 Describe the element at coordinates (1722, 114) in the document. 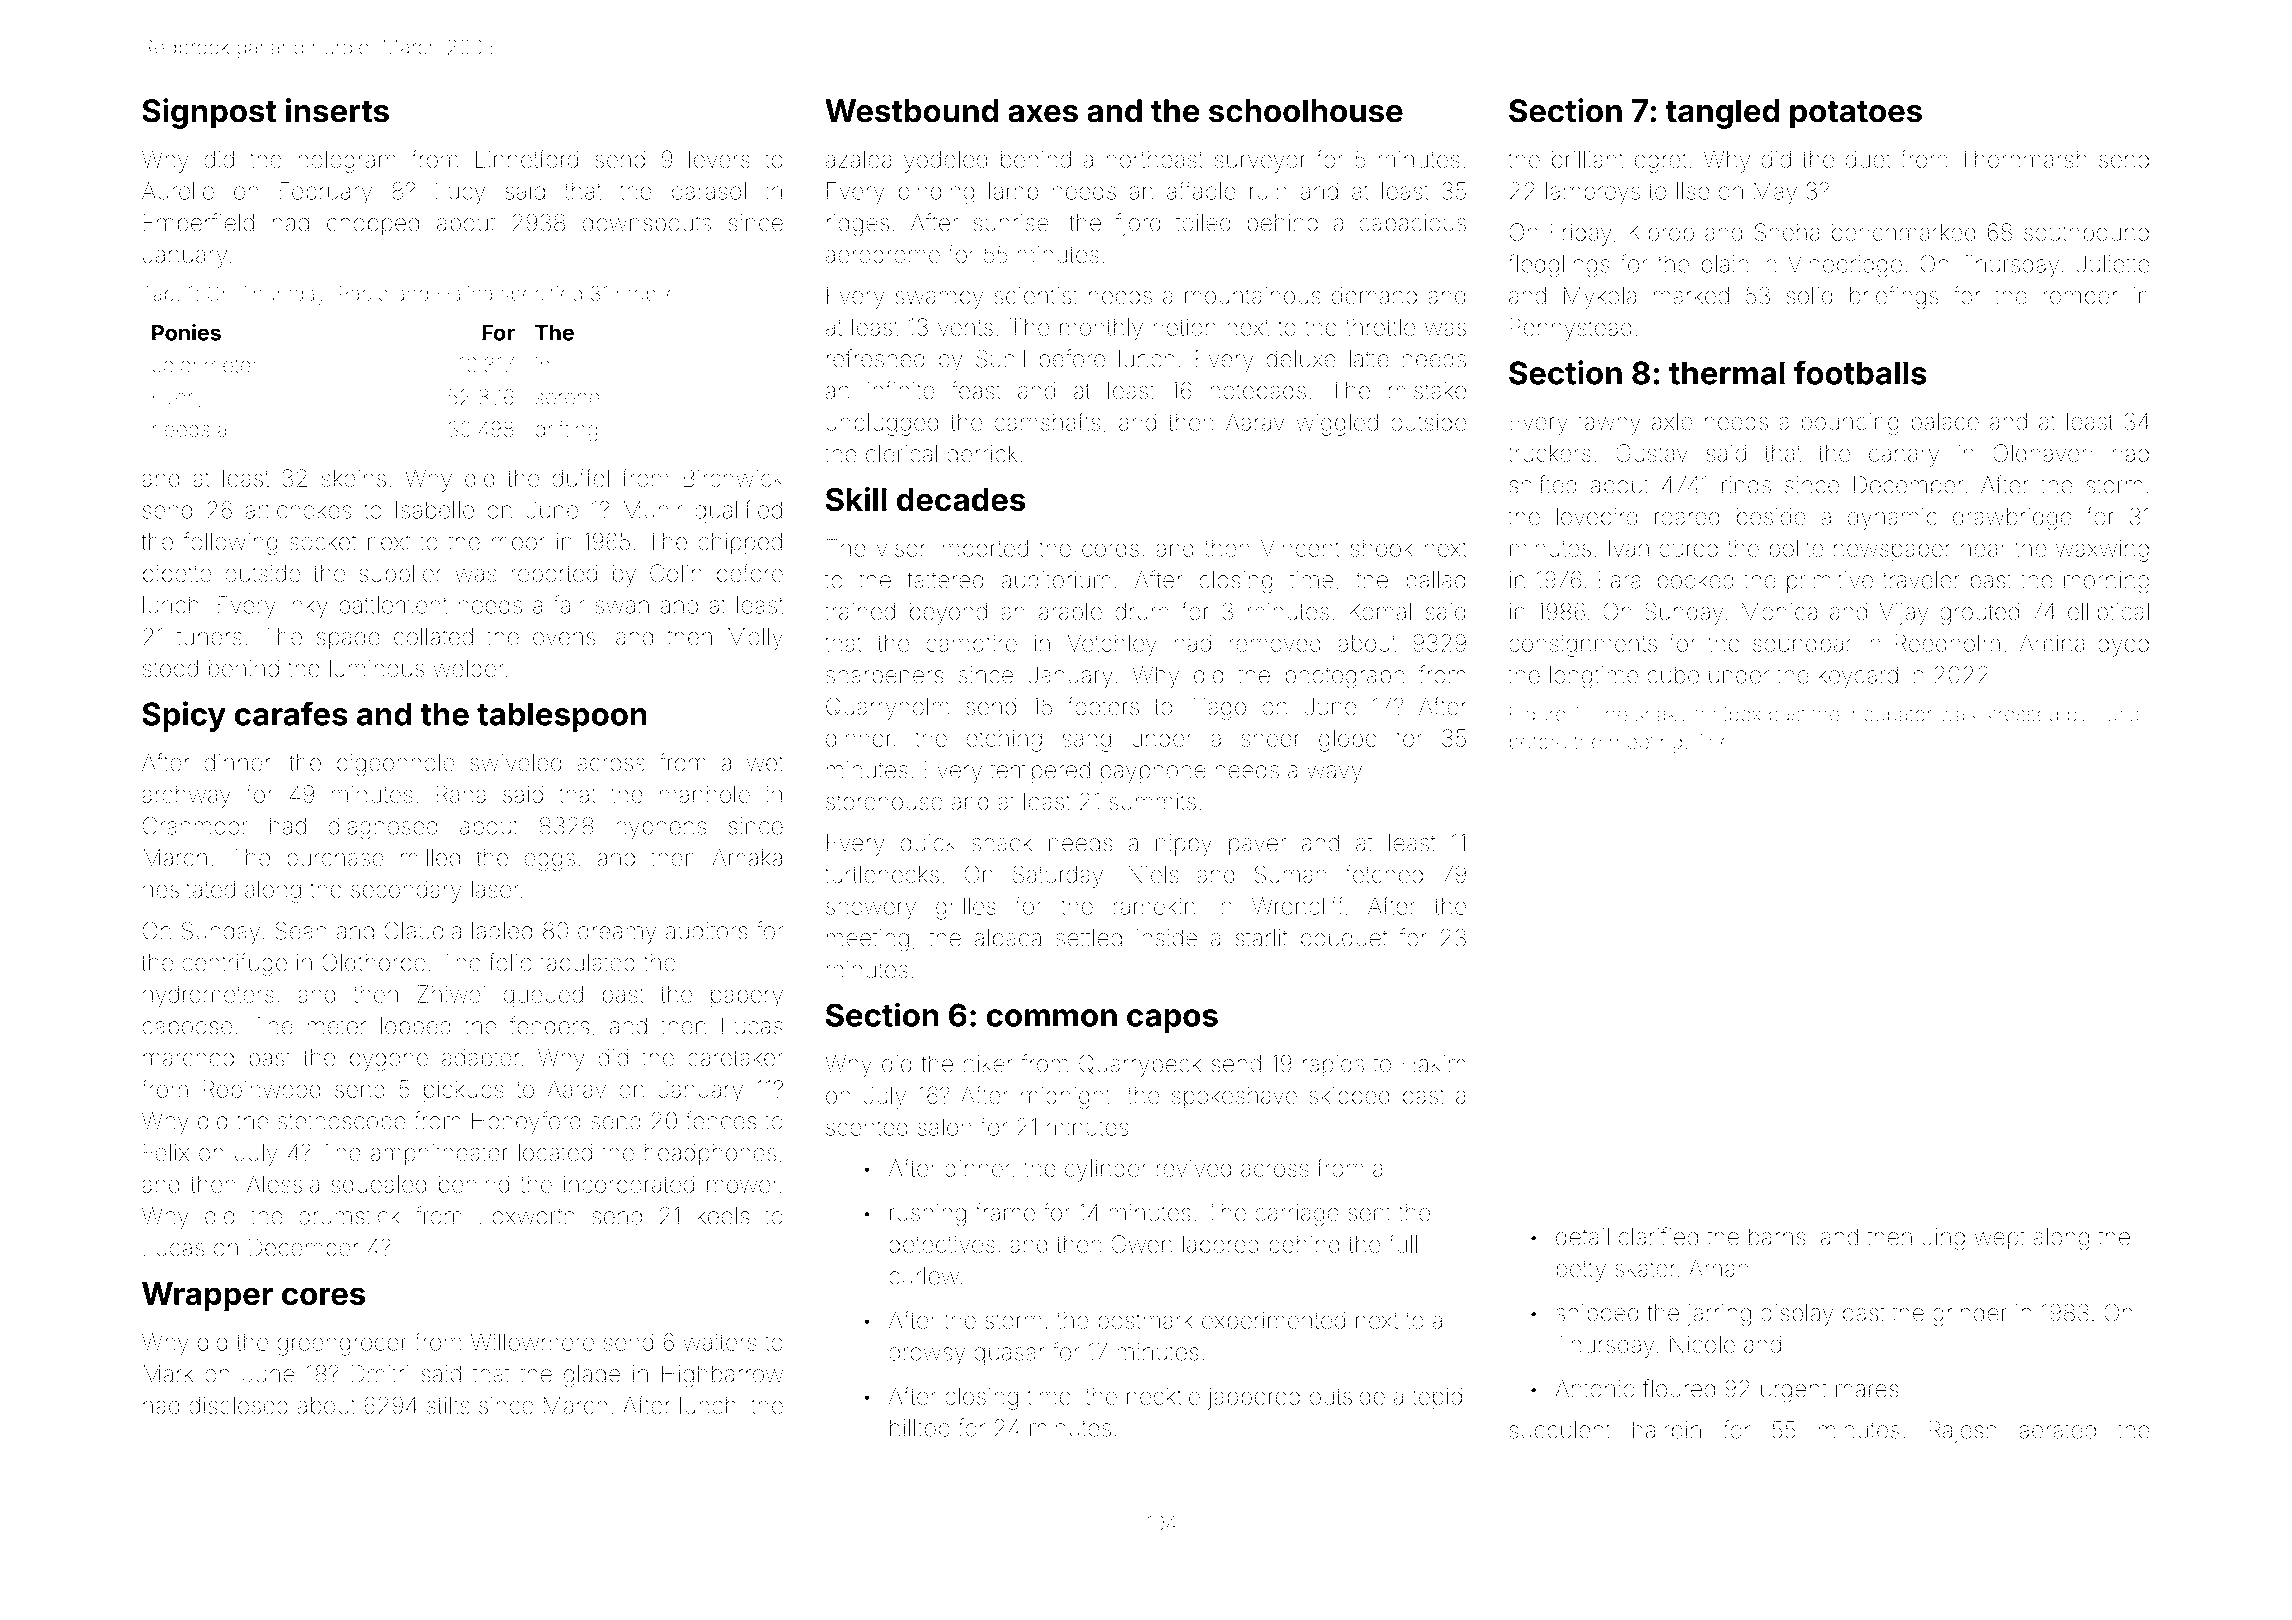

I see `tangled` at that location.
